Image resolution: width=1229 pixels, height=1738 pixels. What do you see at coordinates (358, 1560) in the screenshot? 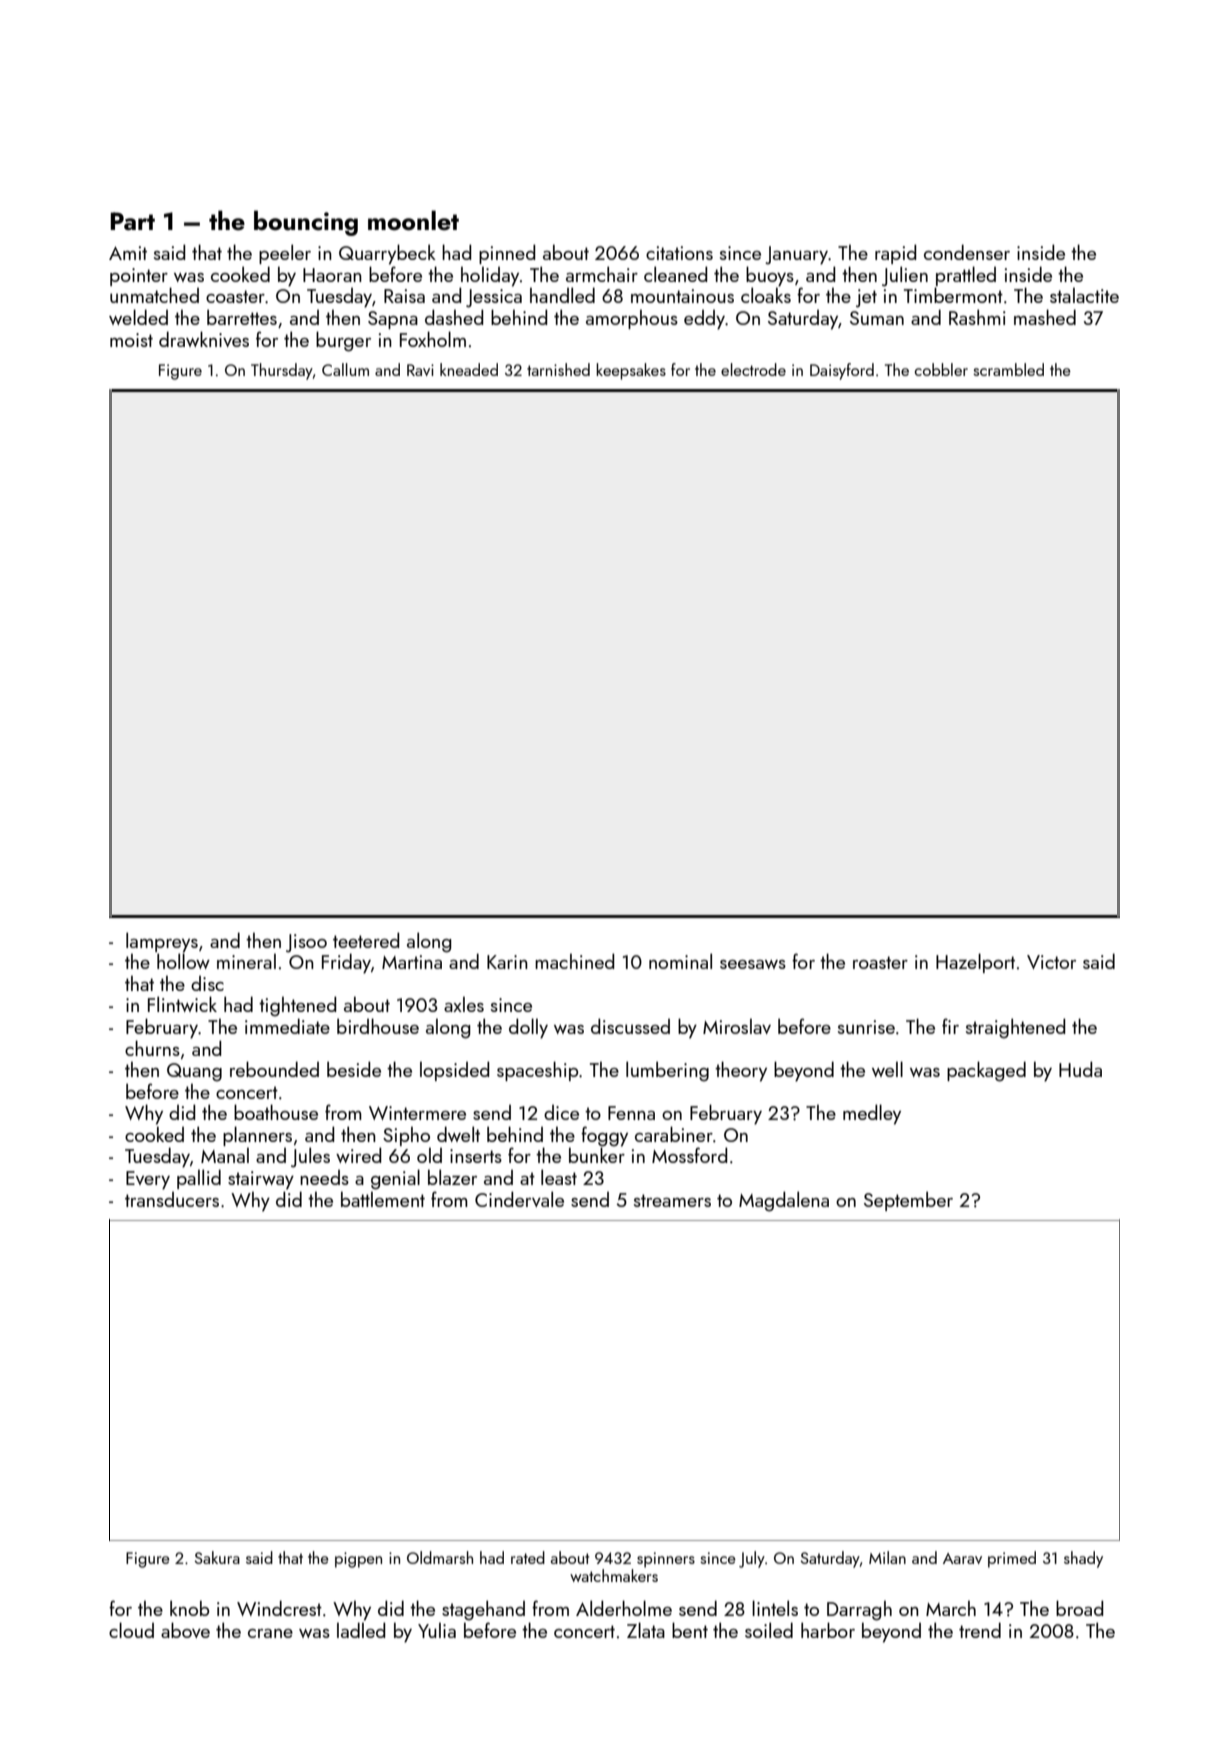
I see `pigpen` at bounding box center [358, 1560].
